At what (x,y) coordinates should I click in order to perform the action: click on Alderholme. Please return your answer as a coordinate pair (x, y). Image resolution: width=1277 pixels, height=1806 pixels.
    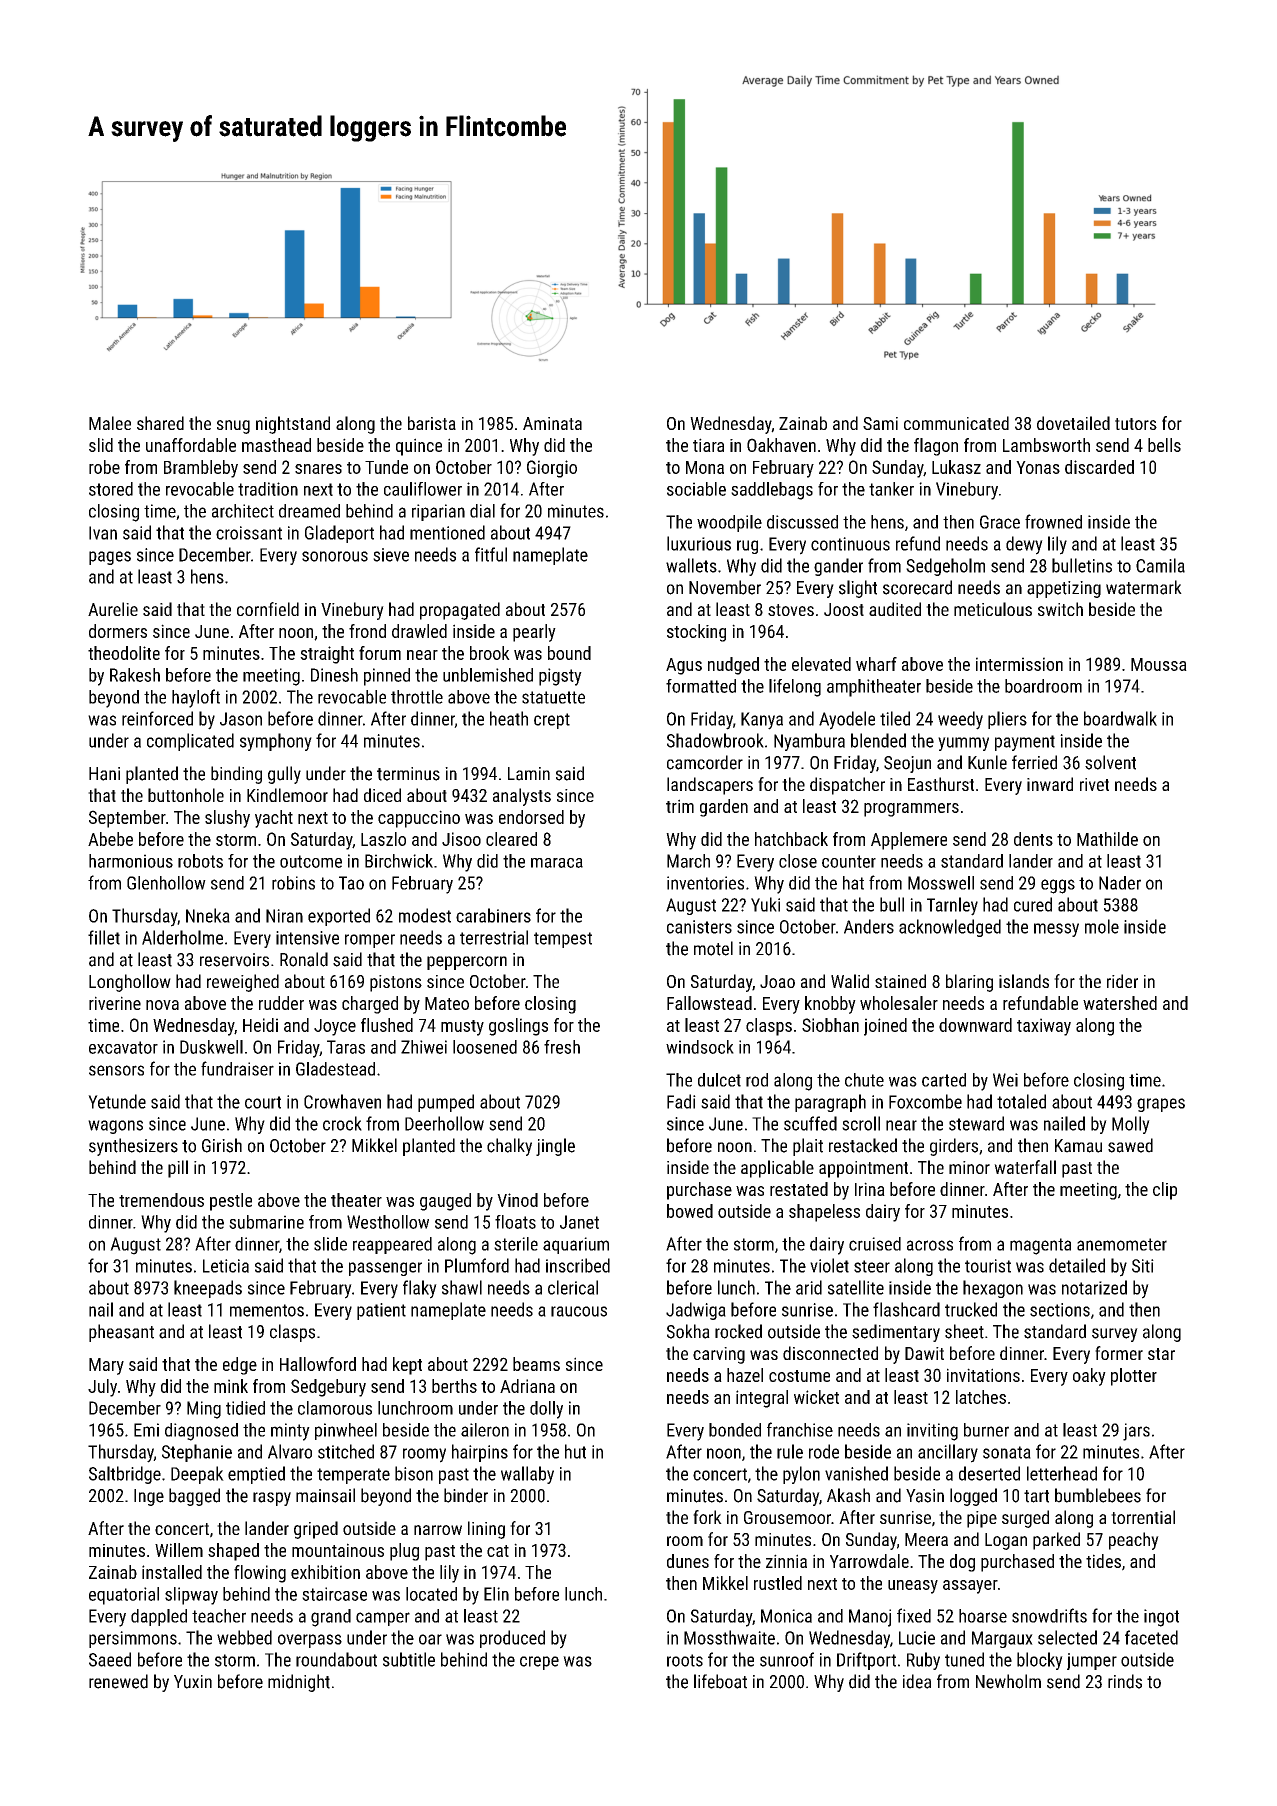
    Looking at the image, I should click on (182, 937).
